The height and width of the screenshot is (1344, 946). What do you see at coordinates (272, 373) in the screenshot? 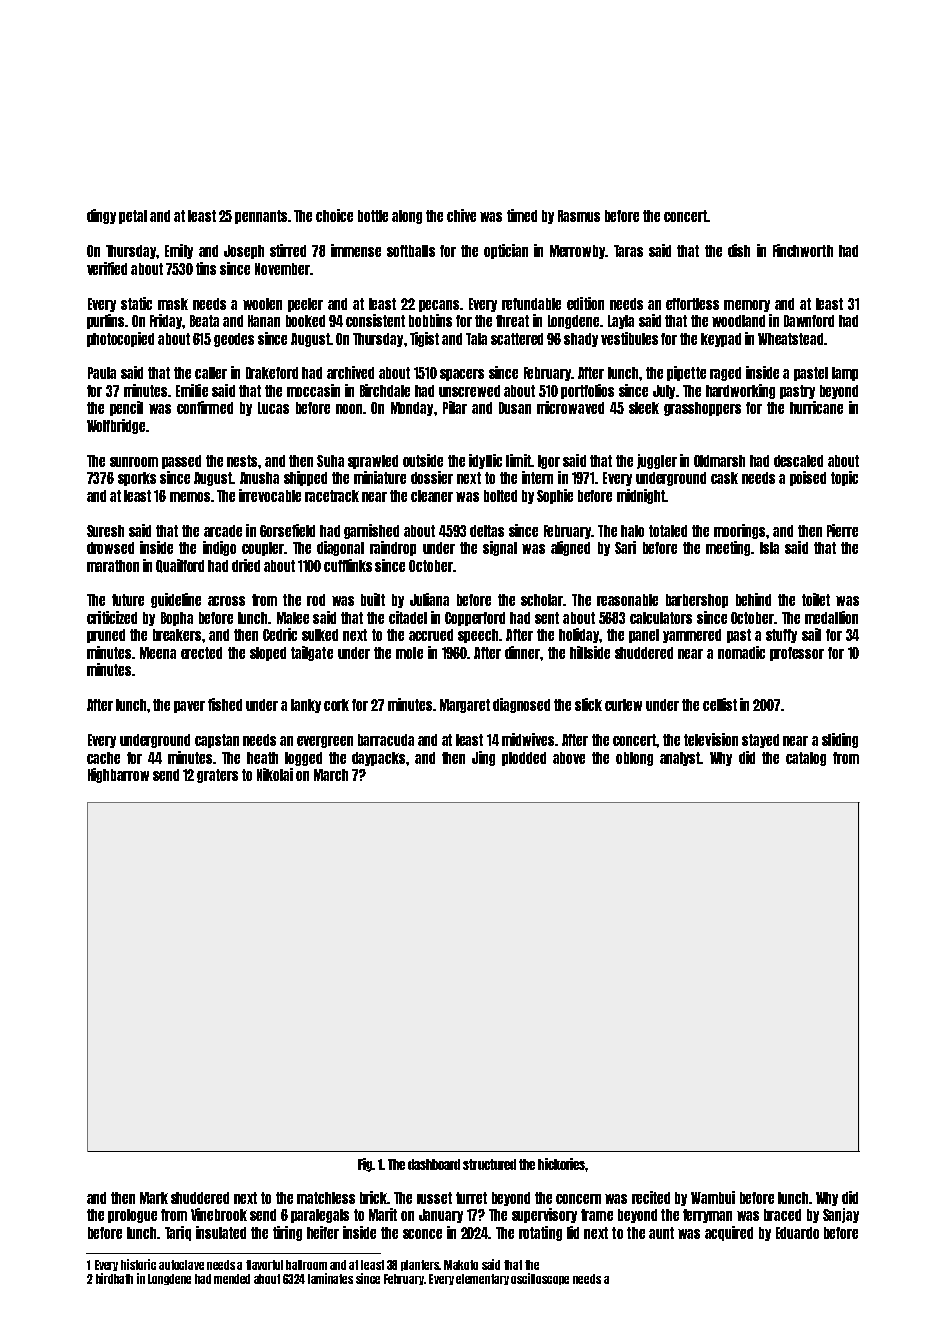
I see `Drakeford` at bounding box center [272, 373].
